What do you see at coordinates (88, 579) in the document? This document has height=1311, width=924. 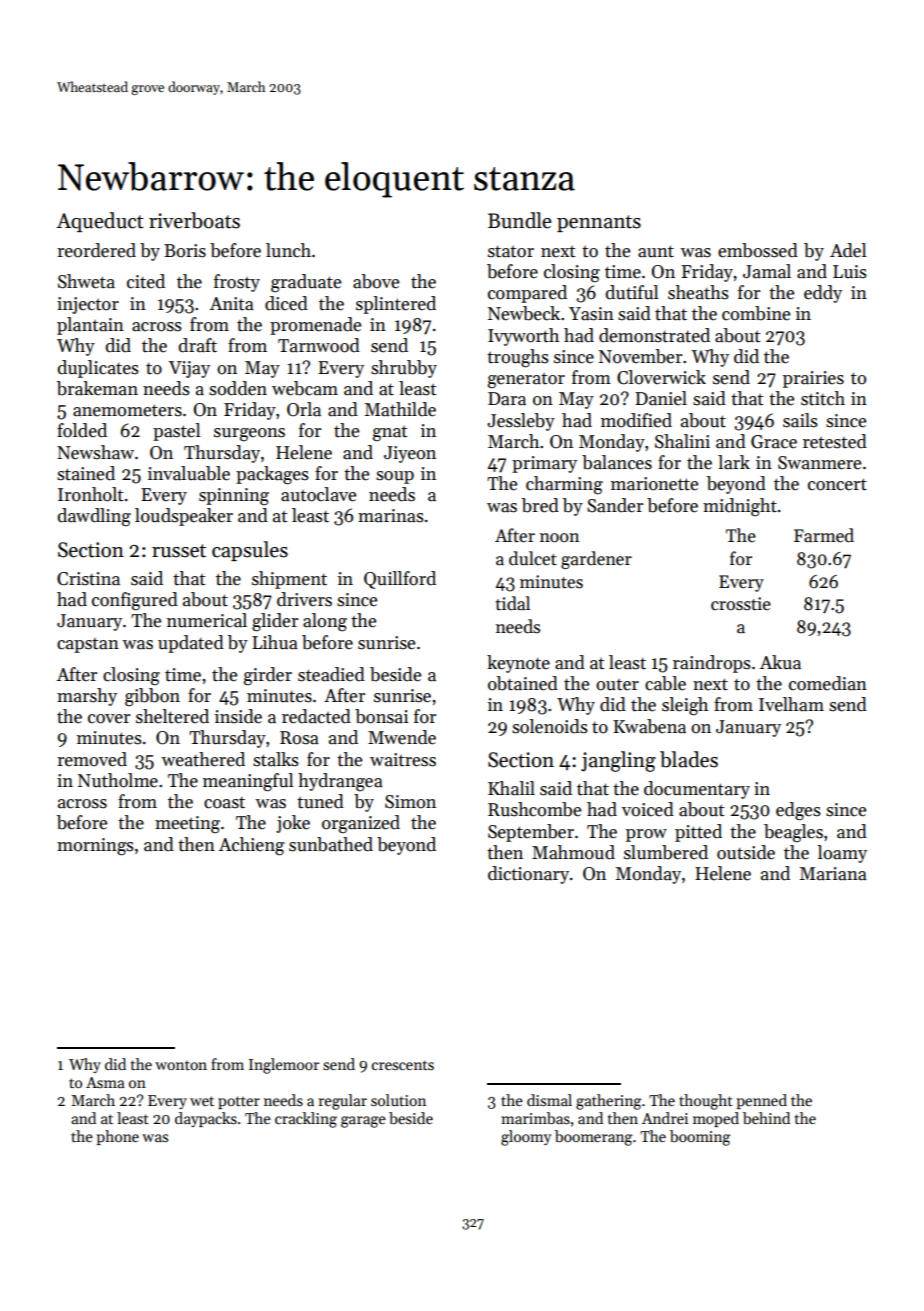 I see `Cristina` at bounding box center [88, 579].
